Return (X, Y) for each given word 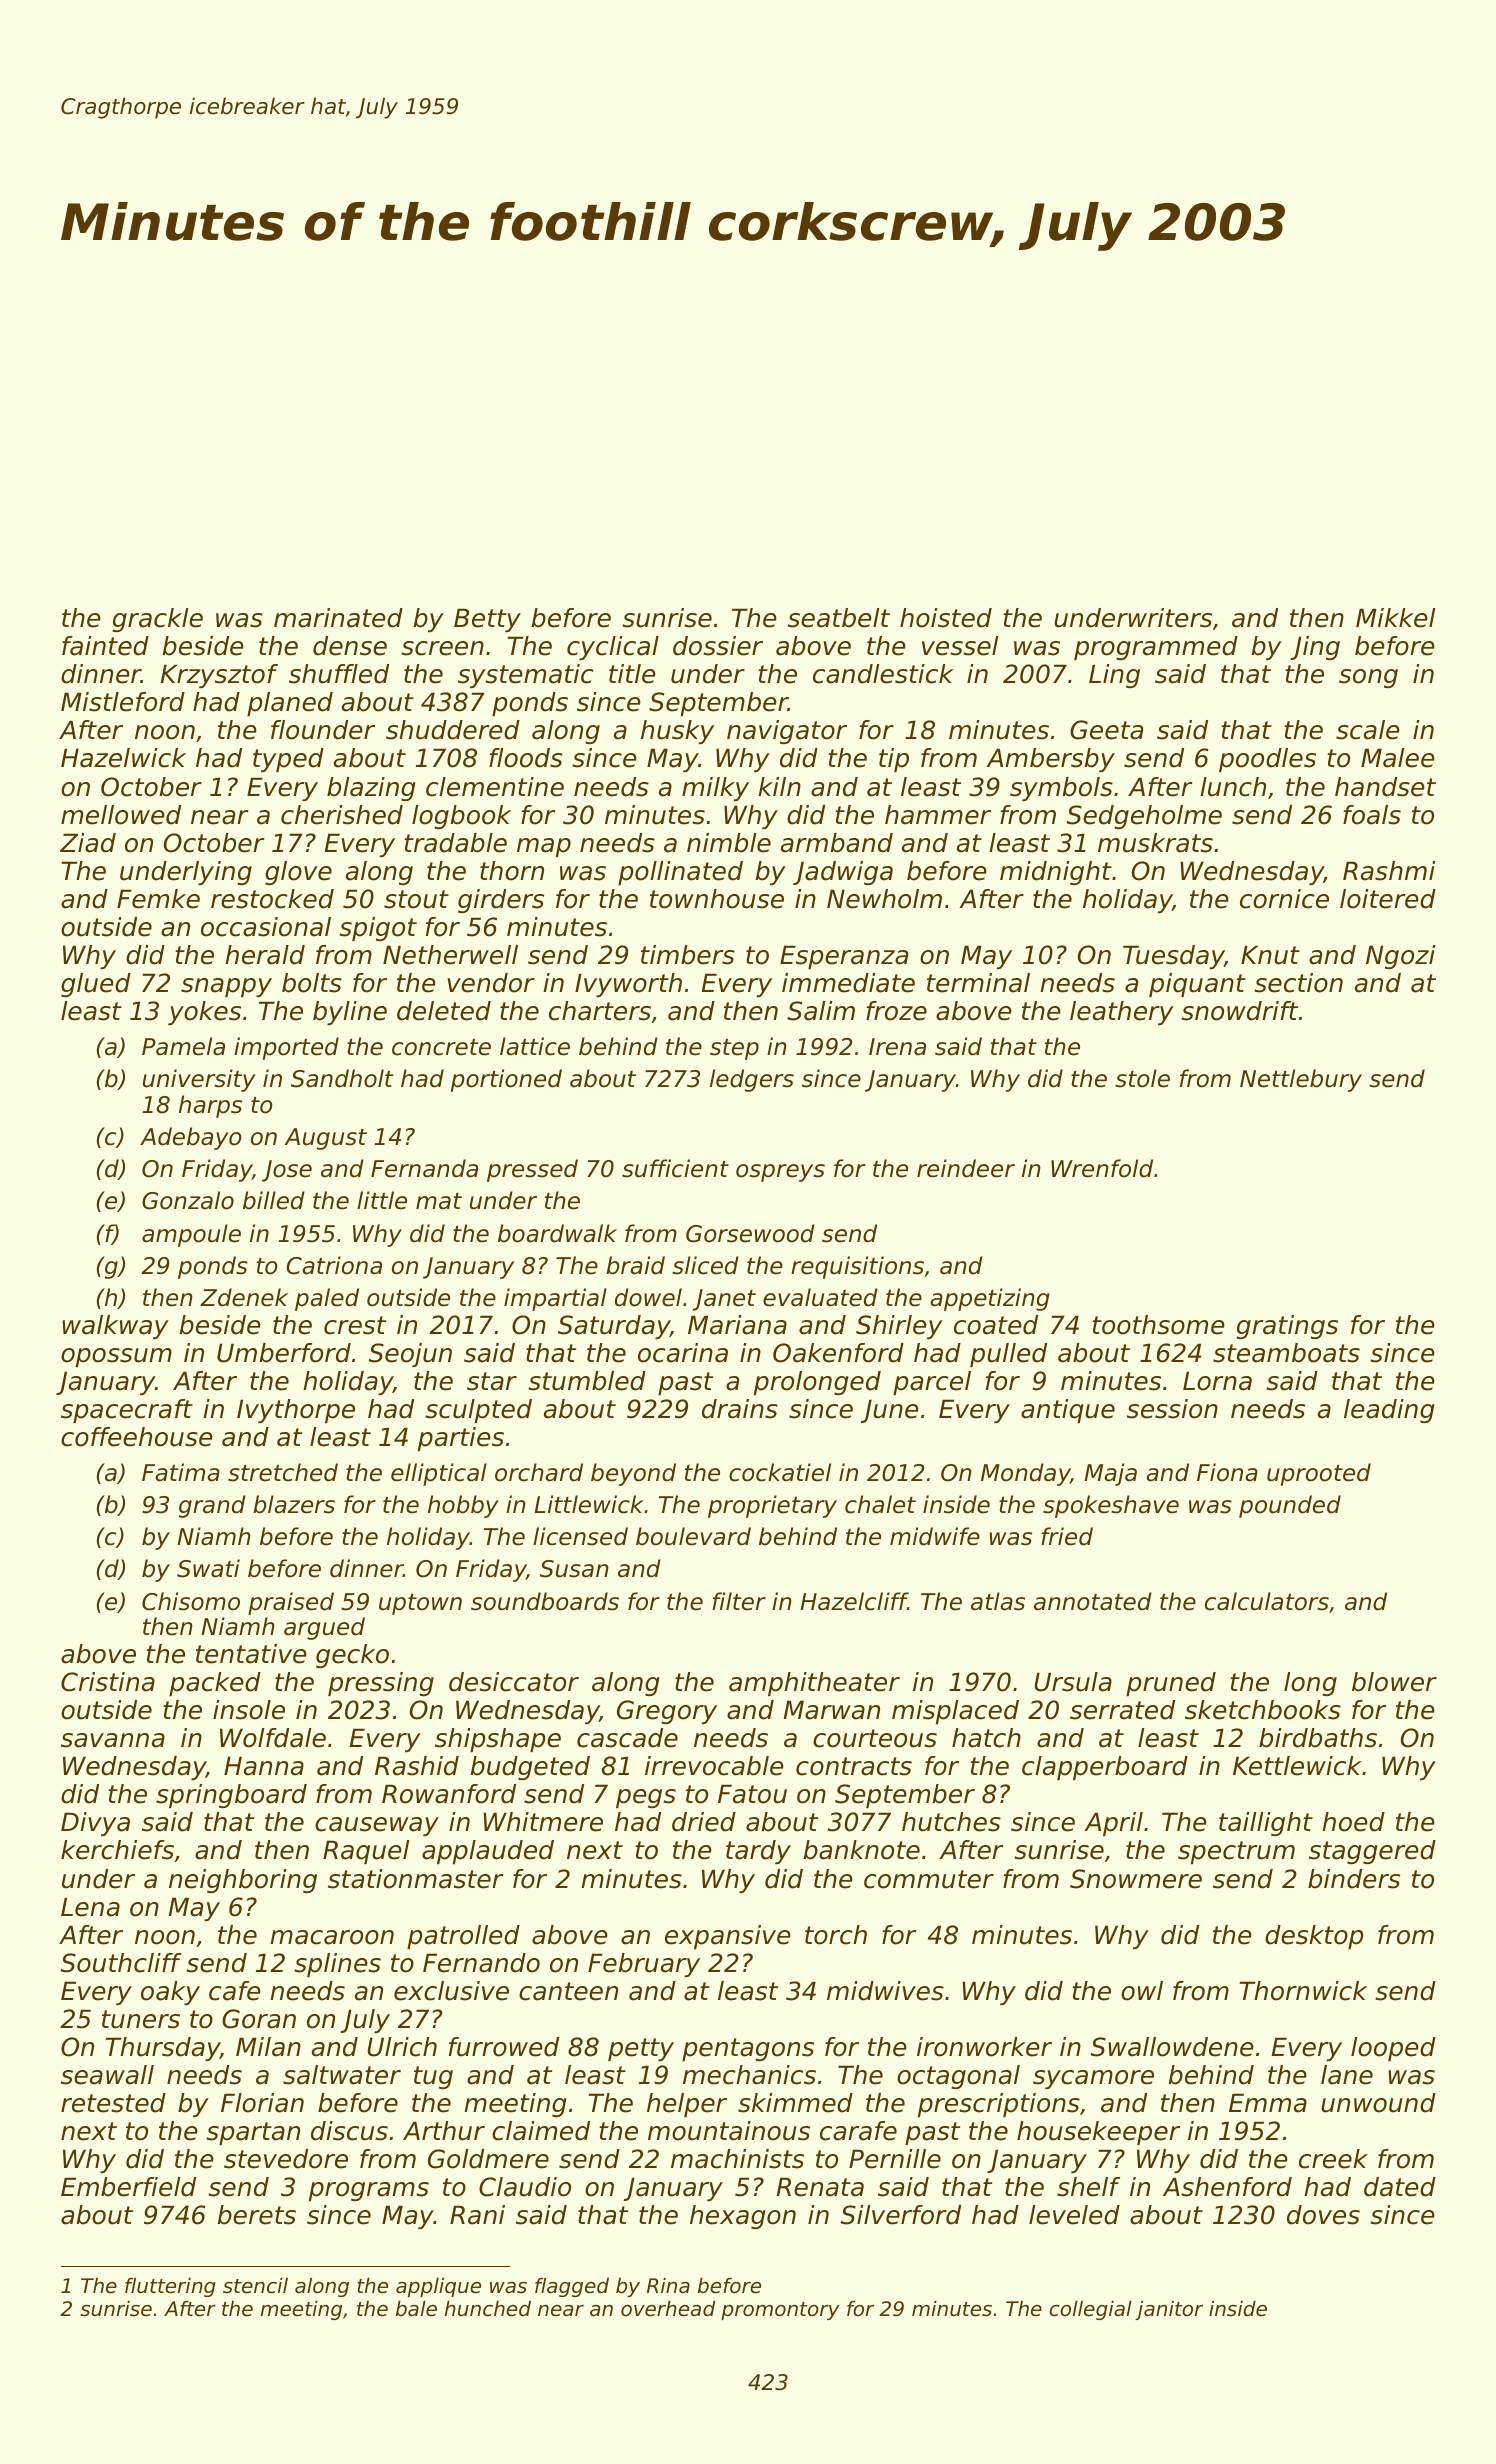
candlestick (883, 674)
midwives (885, 1991)
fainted (105, 646)
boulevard (693, 1536)
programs (369, 2191)
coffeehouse (137, 1437)
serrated (1122, 1710)
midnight (1056, 873)
